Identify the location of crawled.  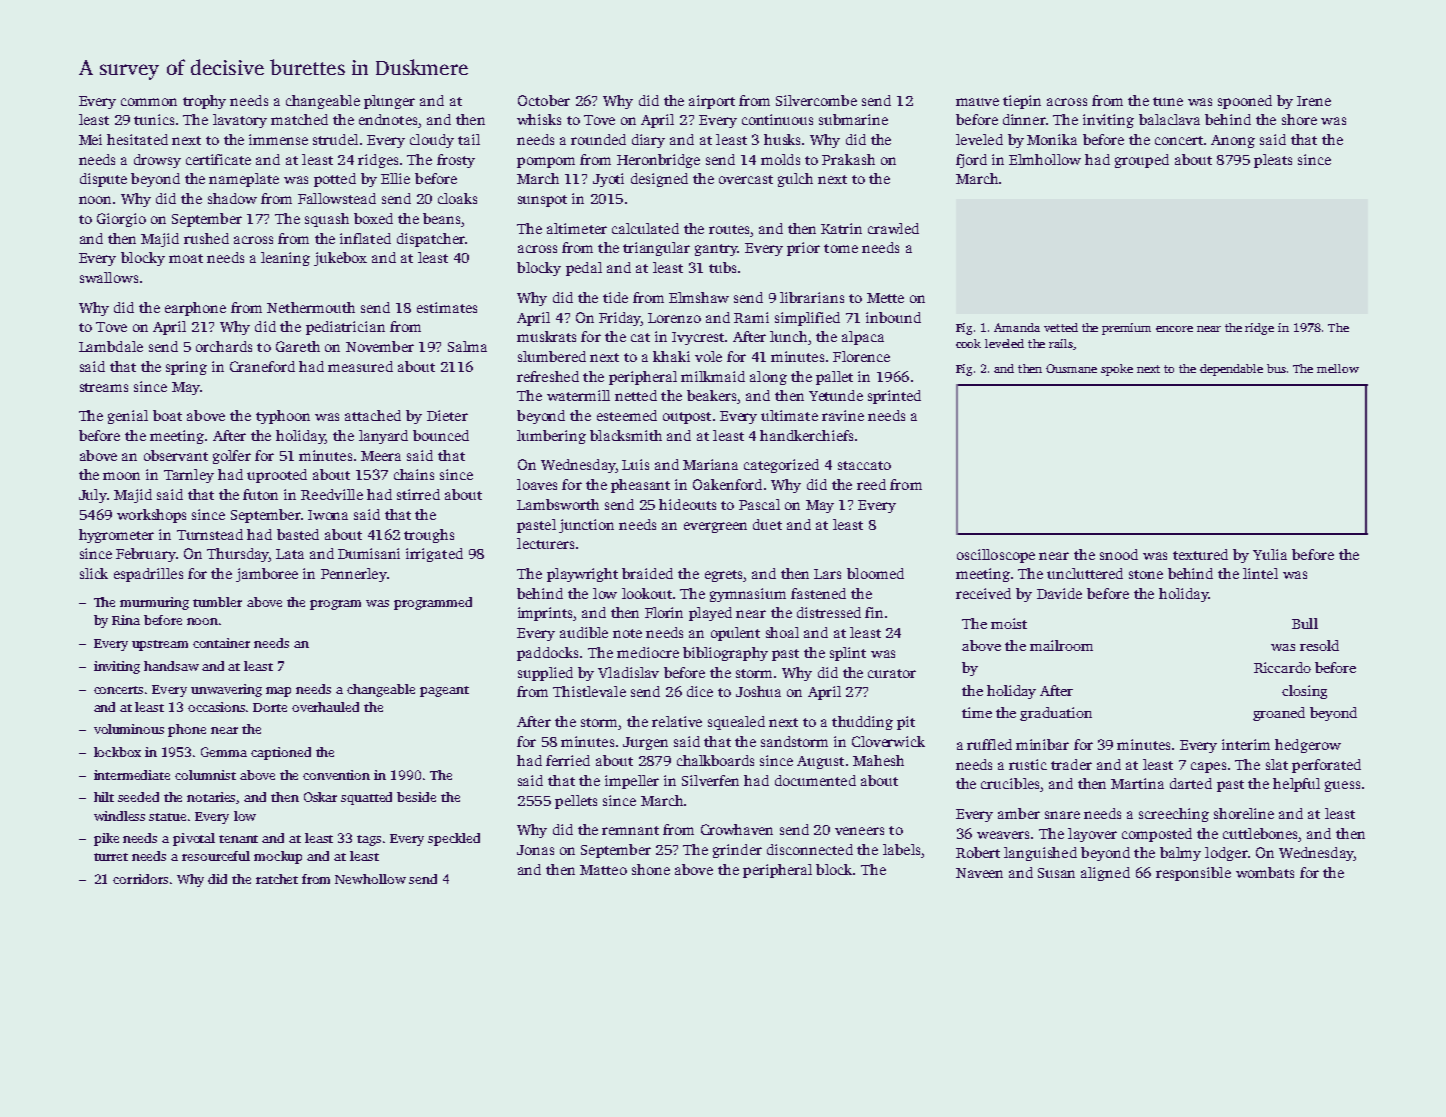
(893, 228).
